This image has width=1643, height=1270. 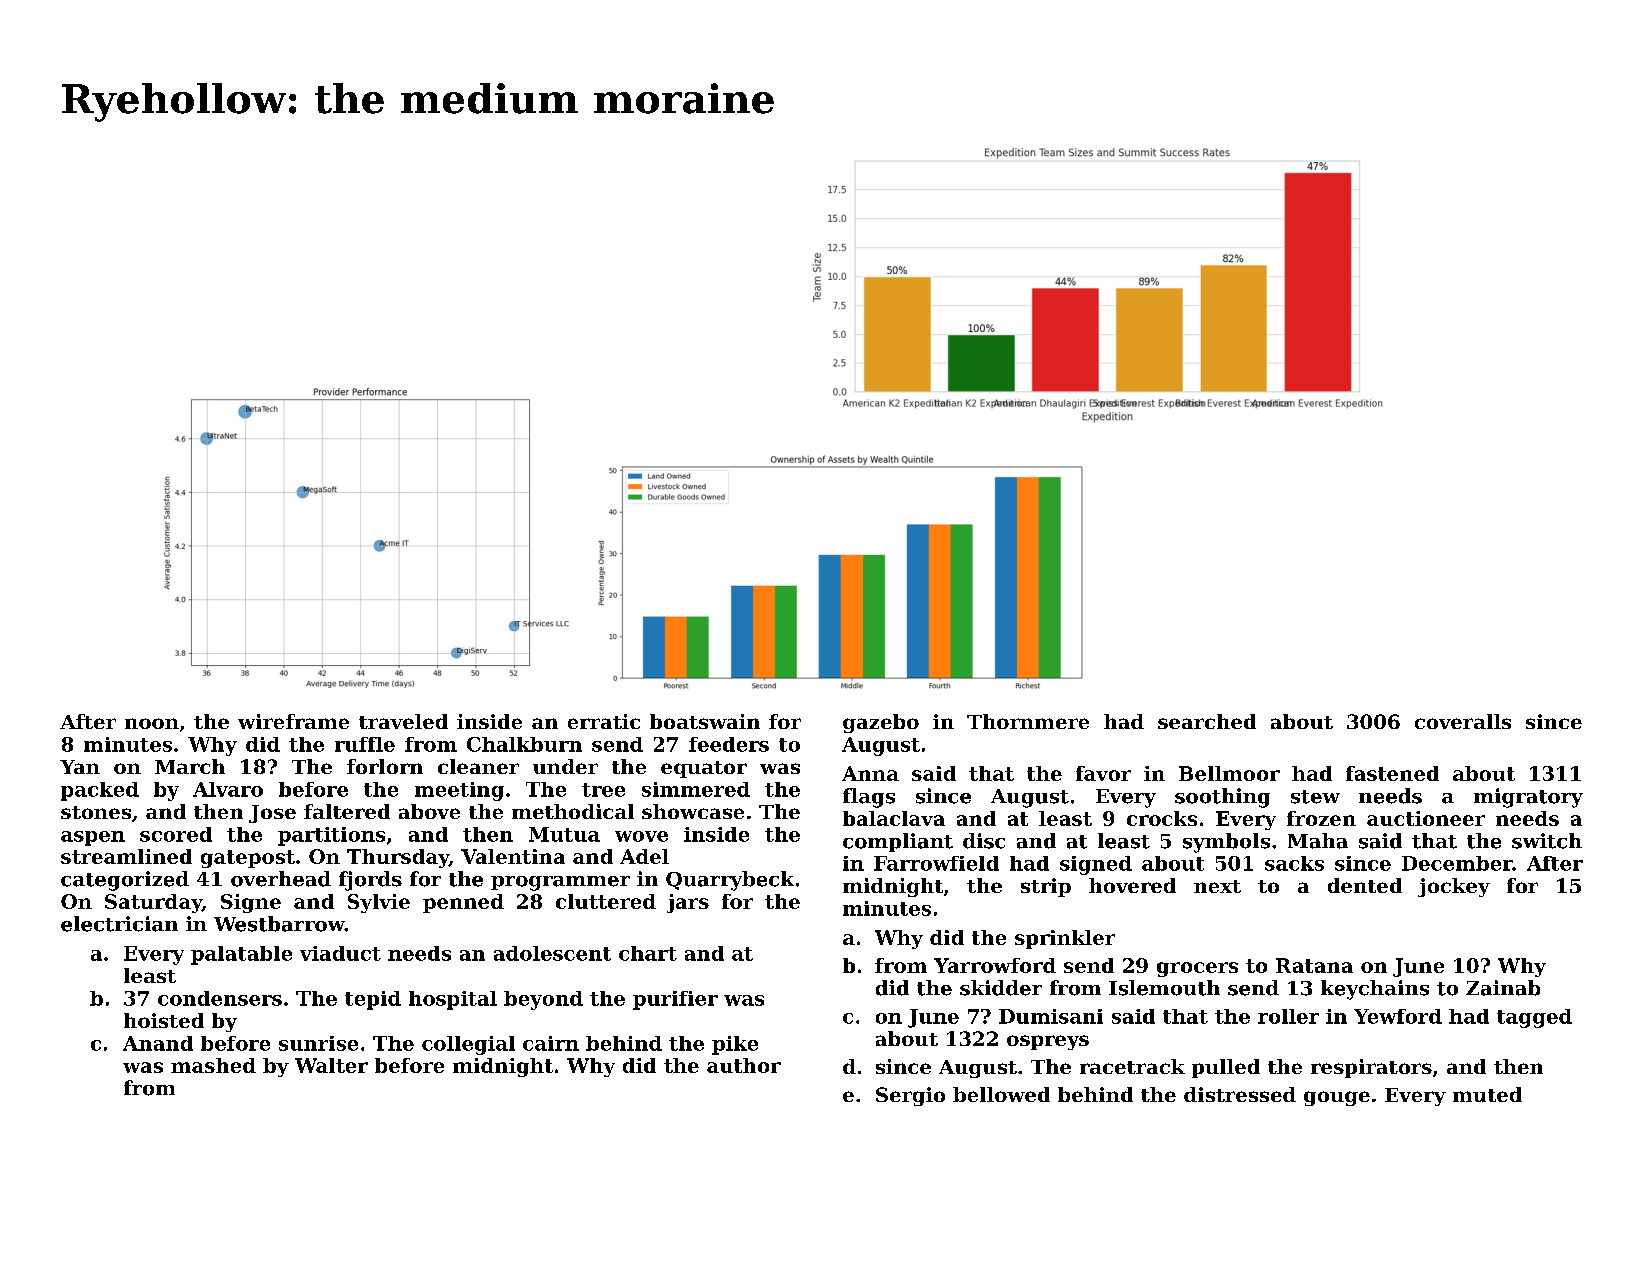 What do you see at coordinates (293, 721) in the image?
I see `wireframe` at bounding box center [293, 721].
